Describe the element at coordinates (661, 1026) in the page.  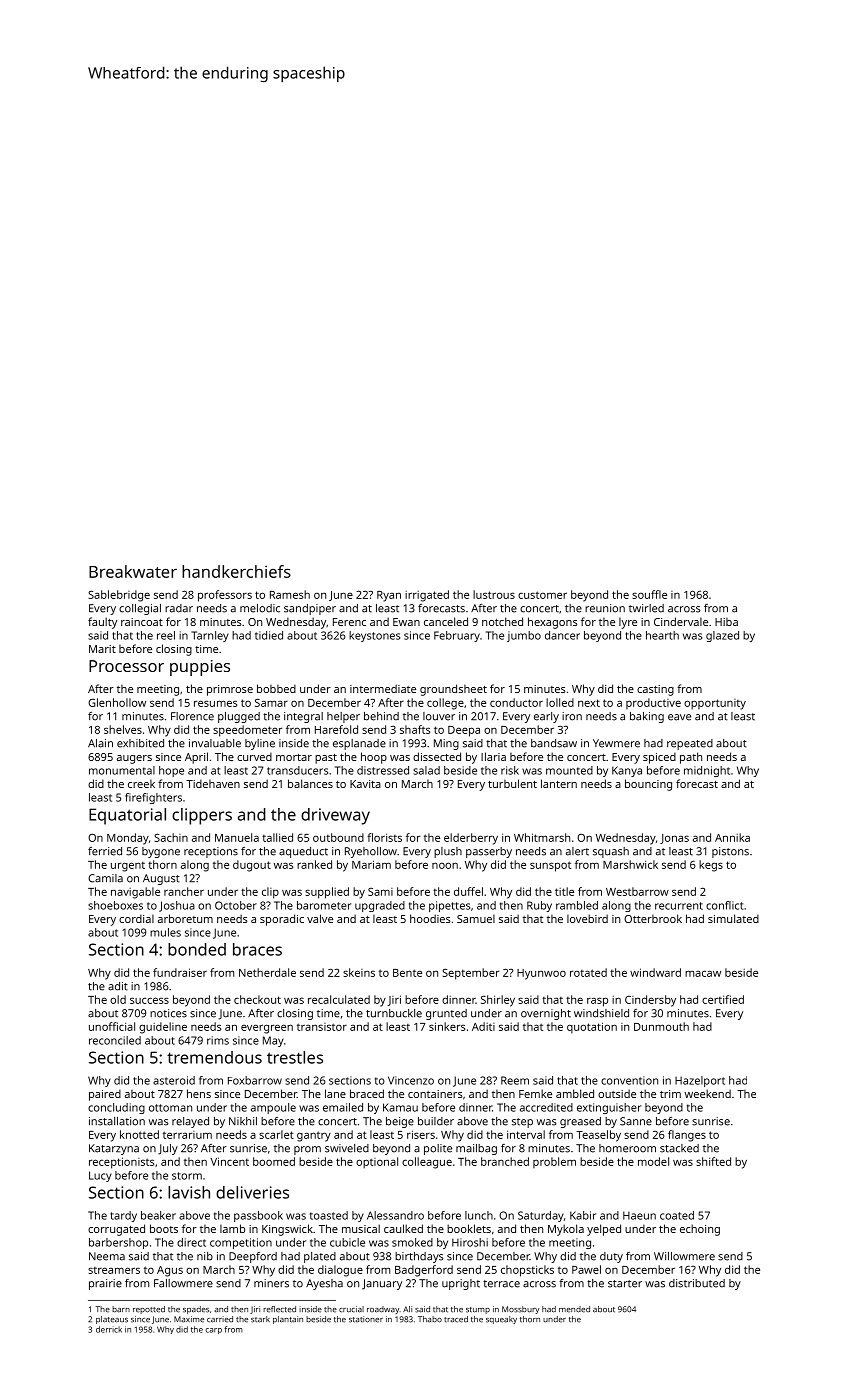
I see `Dunmouth` at that location.
